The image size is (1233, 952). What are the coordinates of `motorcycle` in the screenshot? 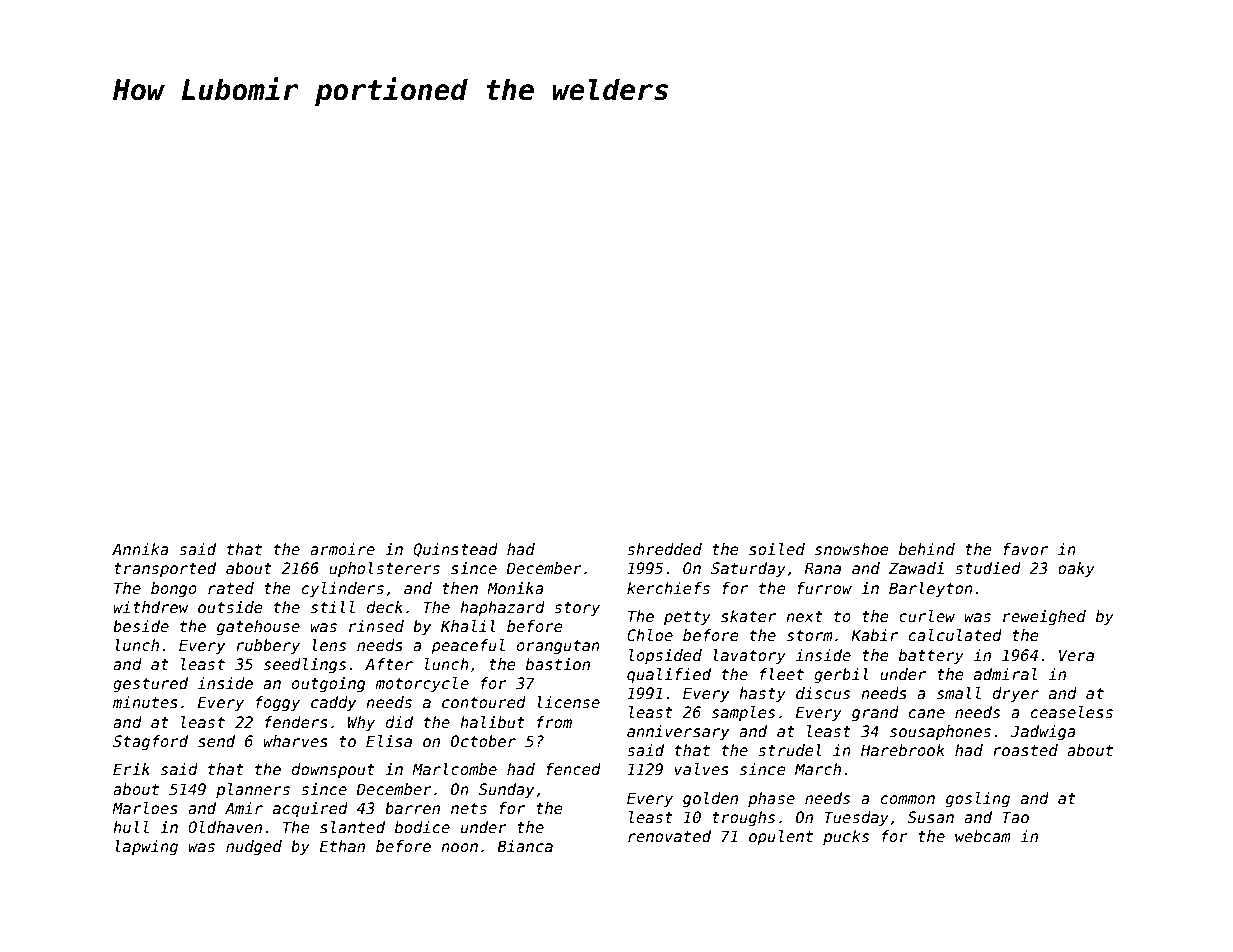 It's located at (422, 684).
